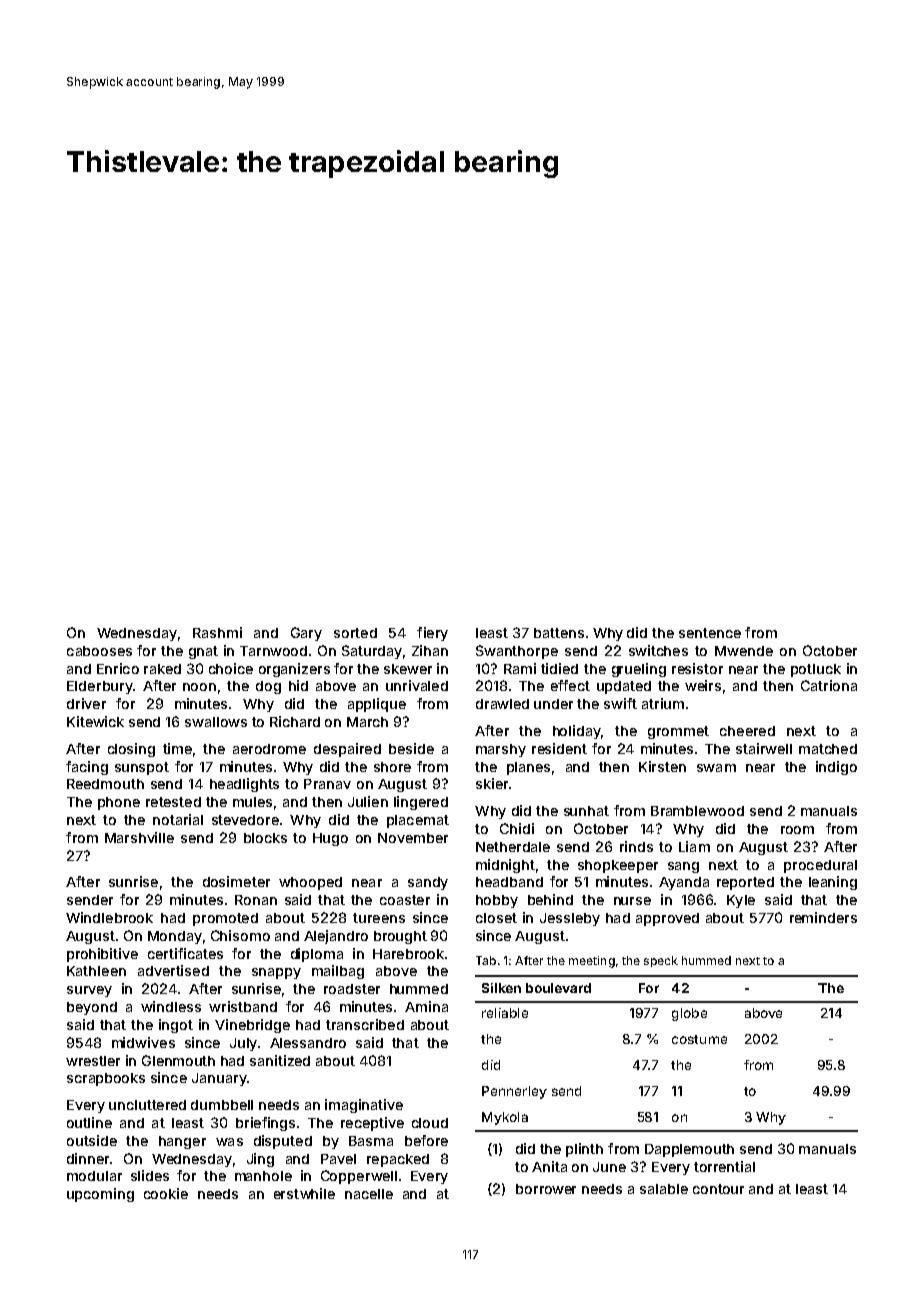 This page has width=924, height=1314. I want to click on potluck, so click(816, 670).
